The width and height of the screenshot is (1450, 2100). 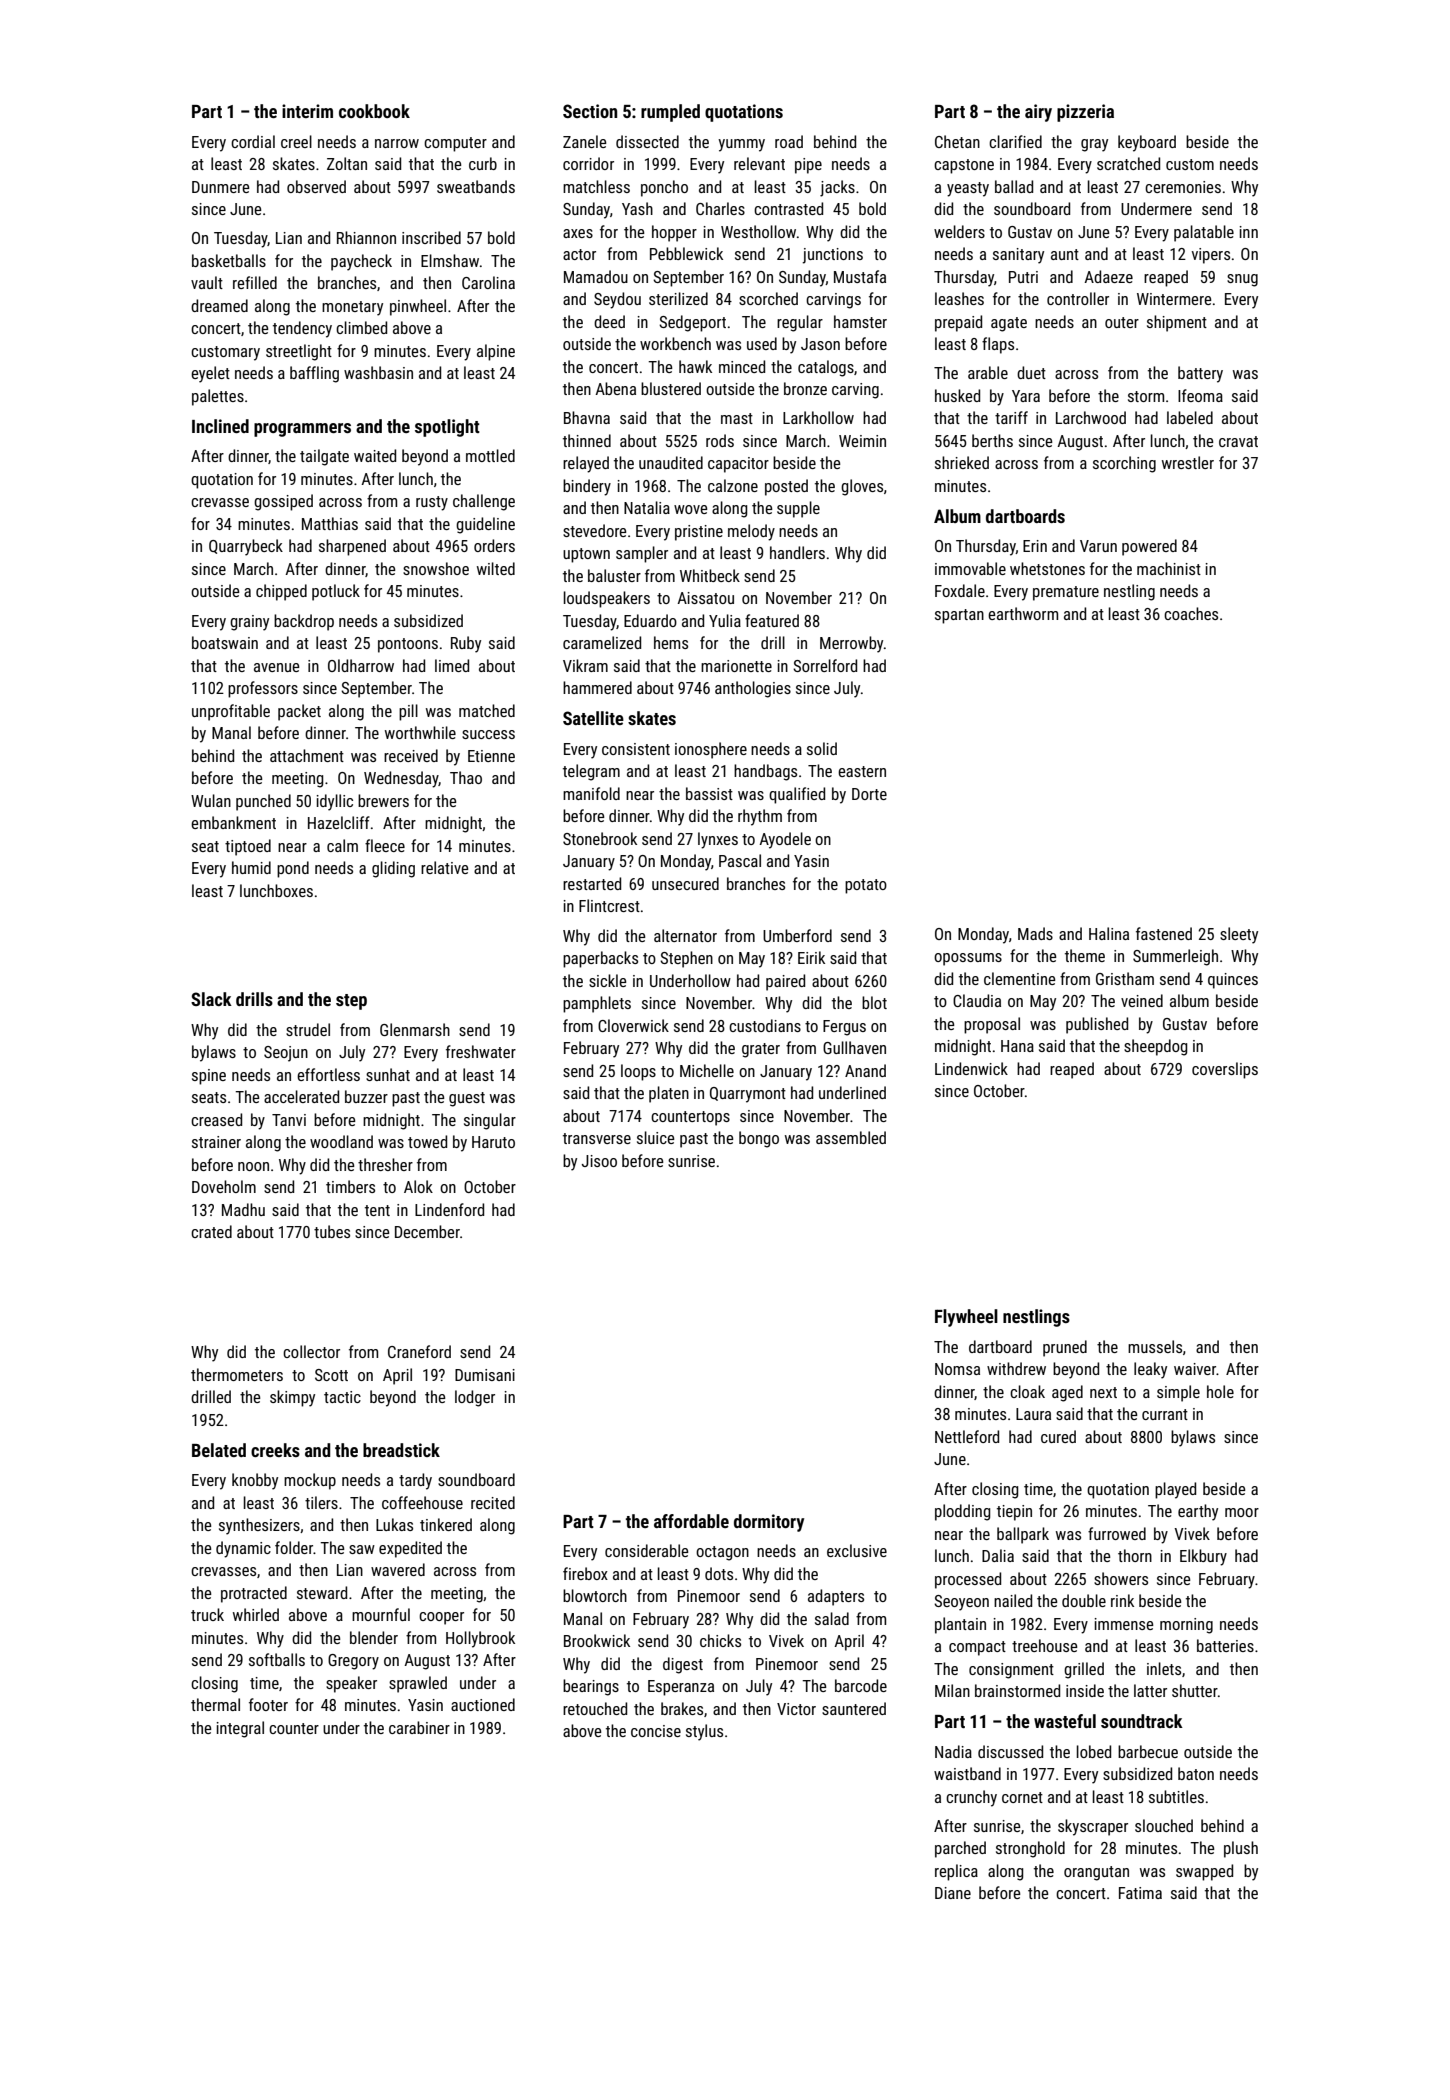 What do you see at coordinates (1239, 935) in the screenshot?
I see `sleety` at bounding box center [1239, 935].
